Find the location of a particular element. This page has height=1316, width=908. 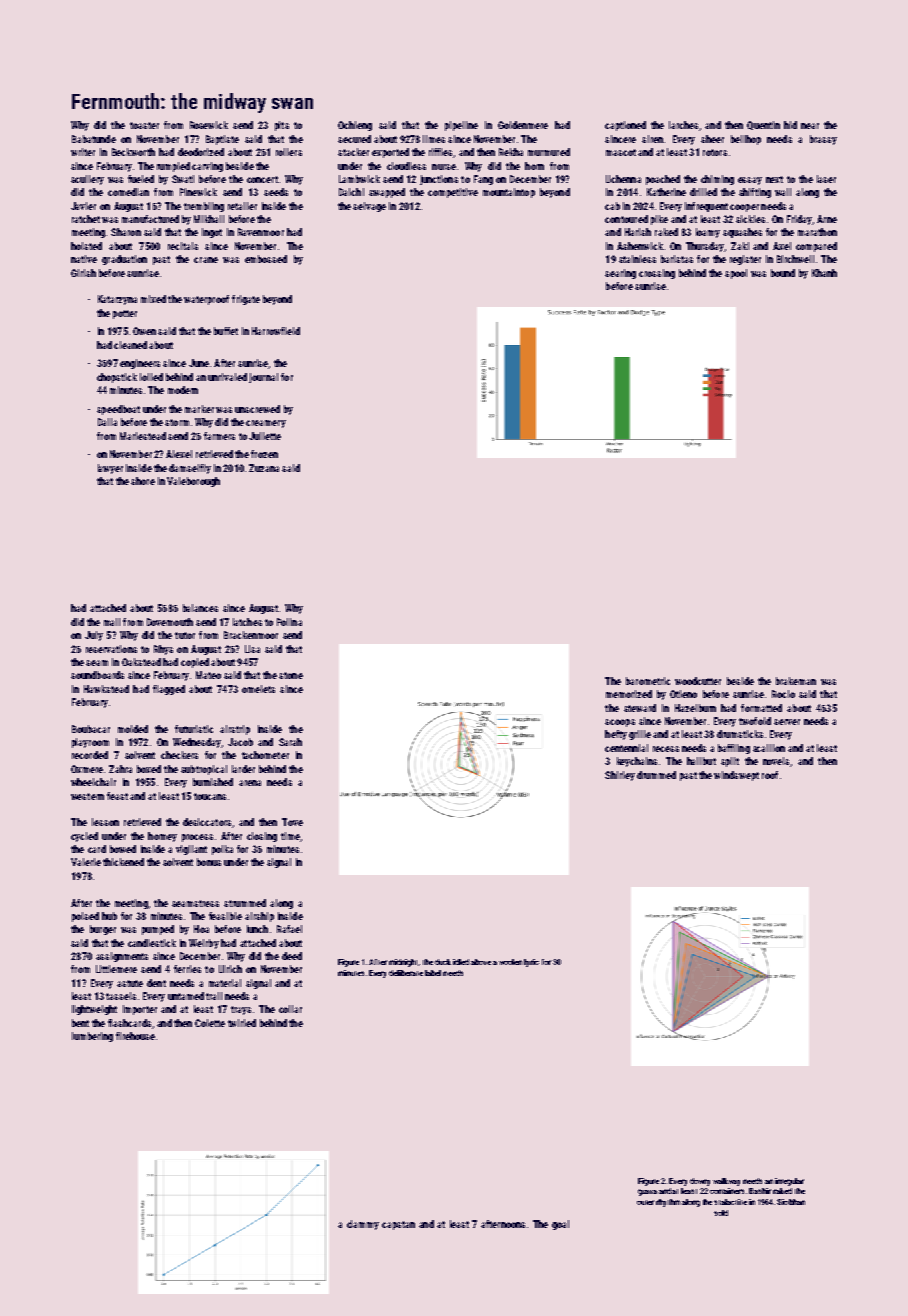

toaster is located at coordinates (144, 125).
